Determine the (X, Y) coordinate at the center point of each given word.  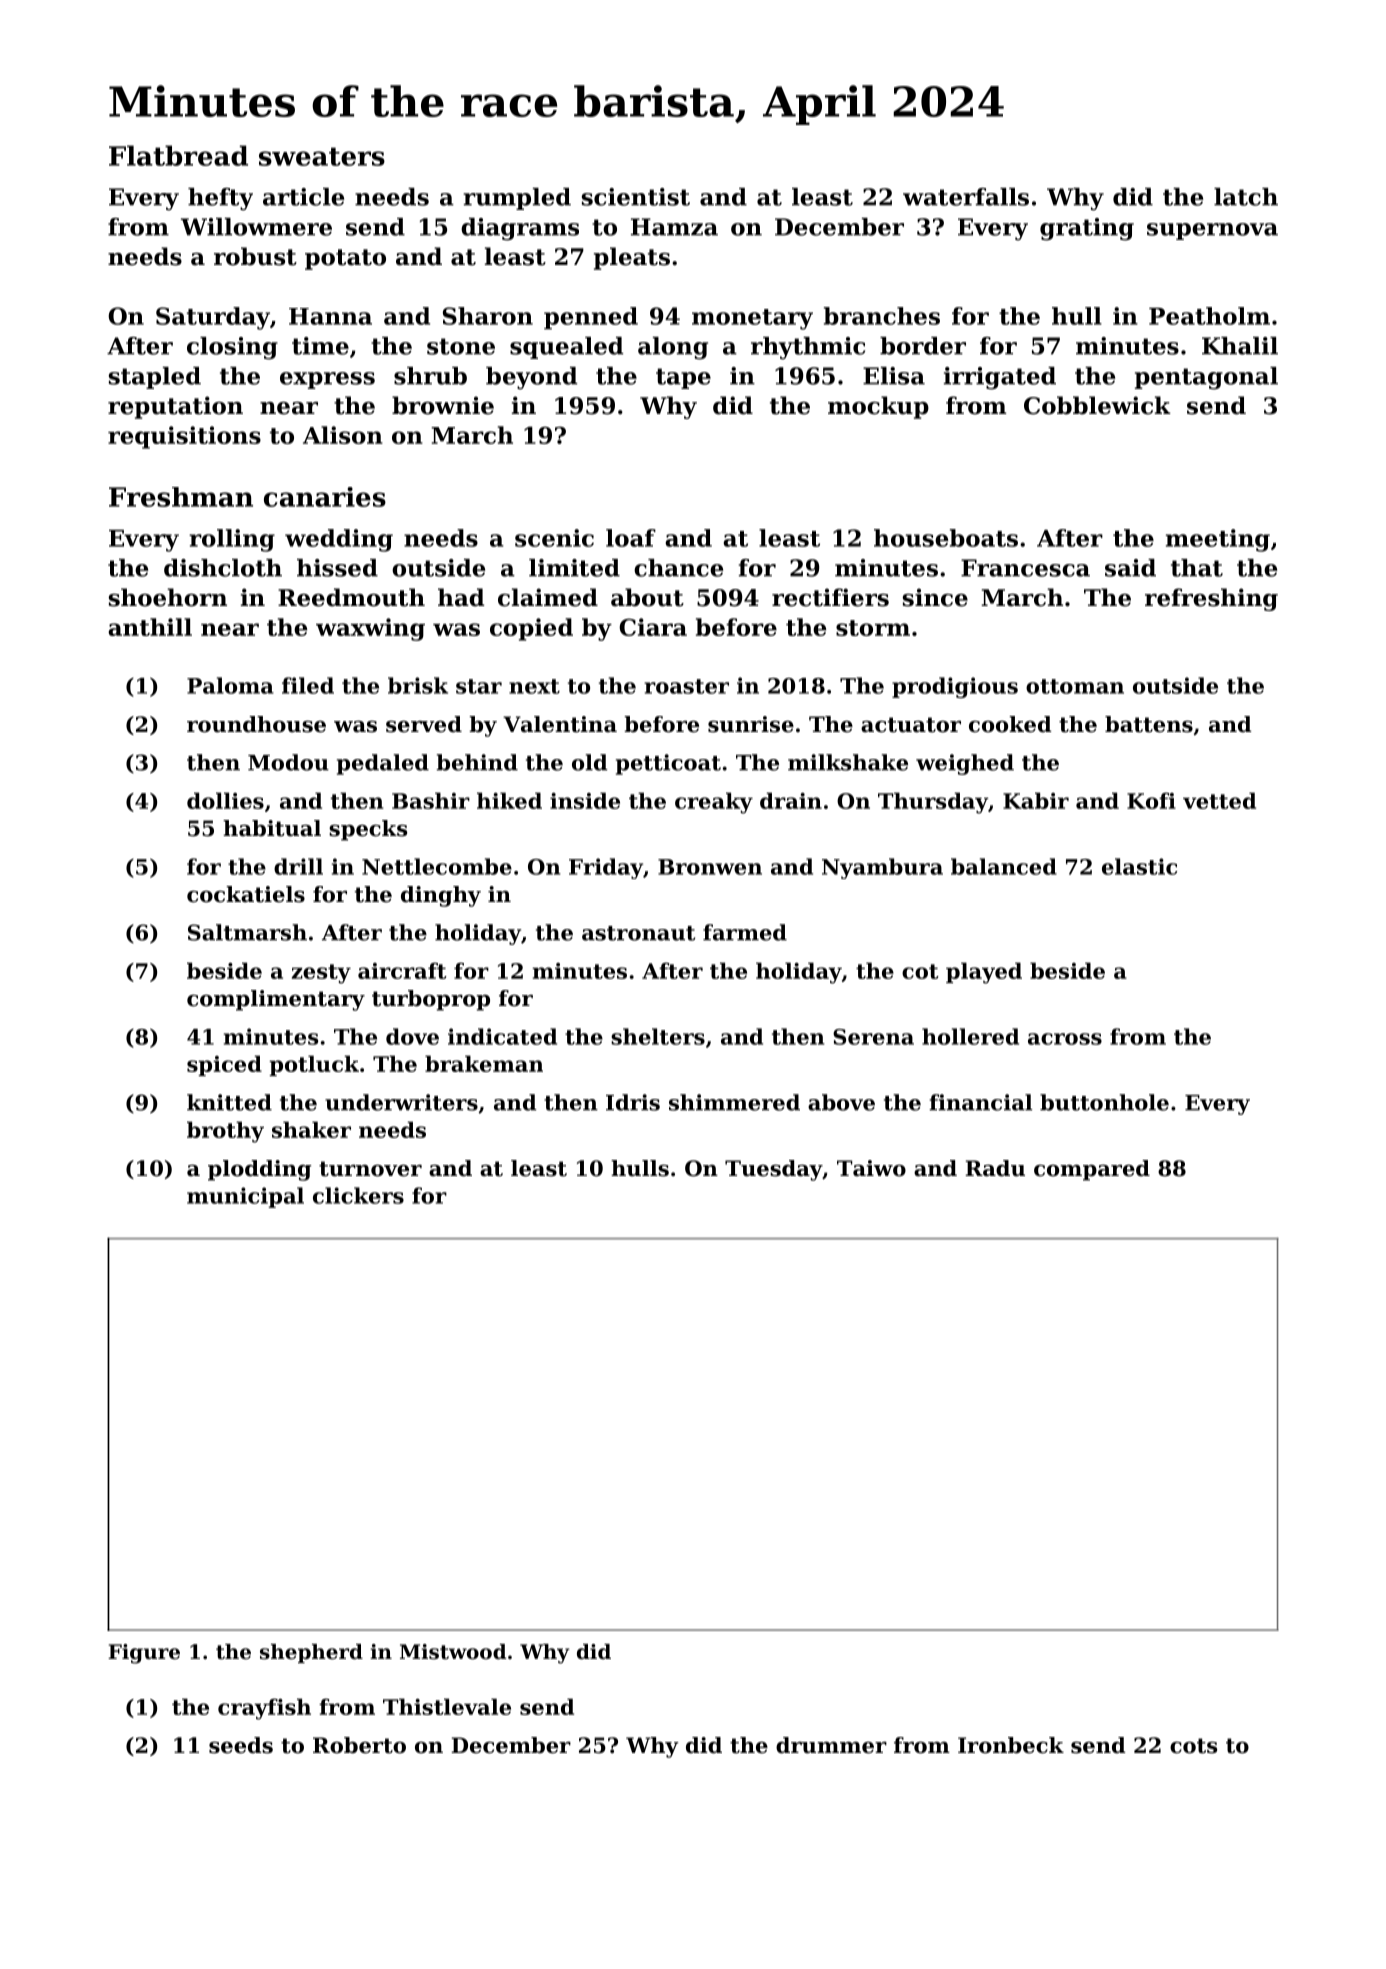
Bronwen (710, 867)
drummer (831, 1745)
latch (1246, 197)
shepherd (311, 1653)
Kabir (1036, 800)
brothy (225, 1132)
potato (345, 259)
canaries (325, 497)
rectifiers (830, 597)
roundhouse (256, 724)
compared (1092, 1170)
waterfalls (966, 197)
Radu (995, 1168)
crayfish (264, 1709)
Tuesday (774, 1170)
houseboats (946, 538)
